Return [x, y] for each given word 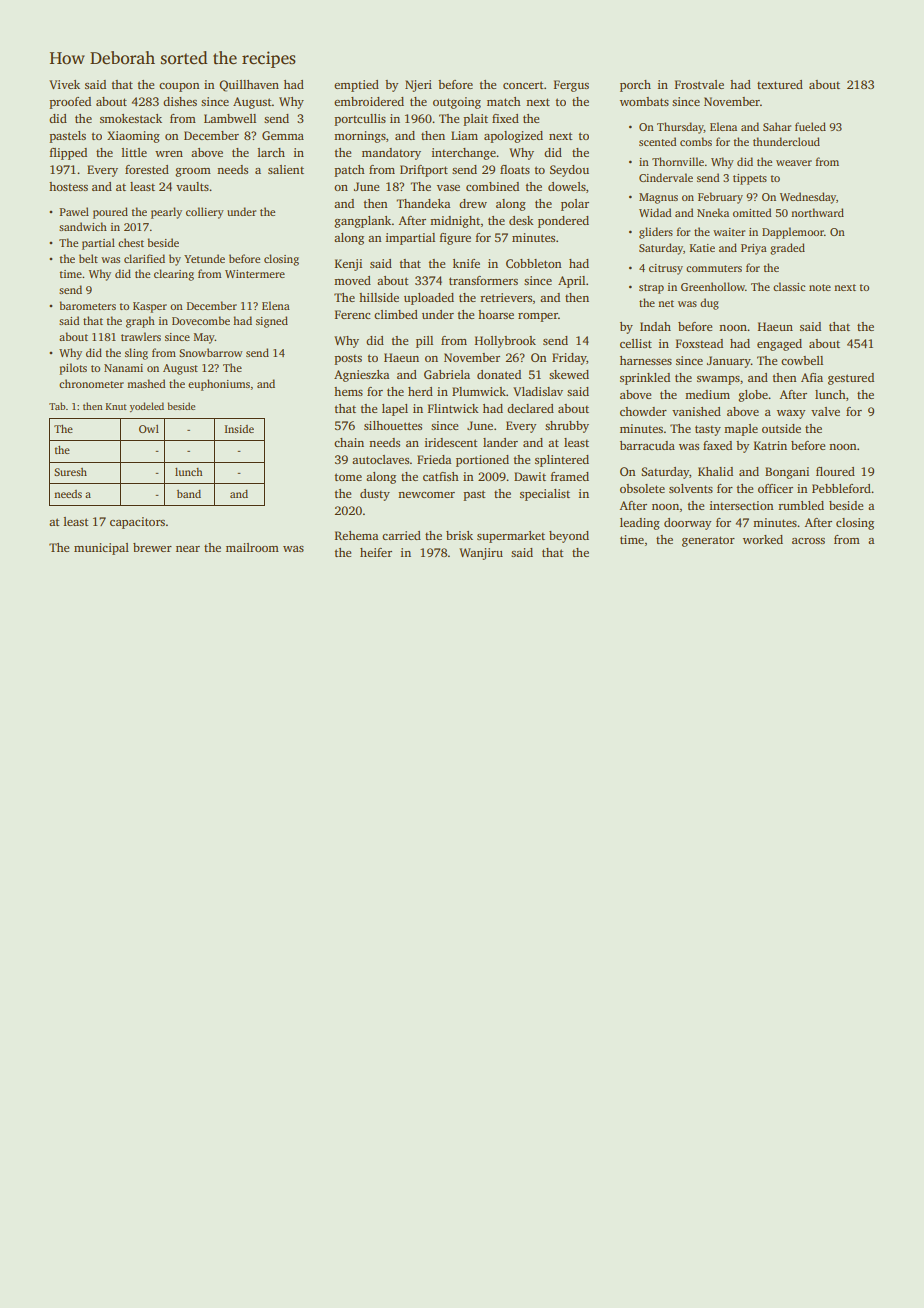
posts [348, 359]
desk [521, 220]
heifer [376, 552]
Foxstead [699, 343]
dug [709, 304]
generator [708, 541]
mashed [146, 383]
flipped [68, 154]
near [188, 549]
